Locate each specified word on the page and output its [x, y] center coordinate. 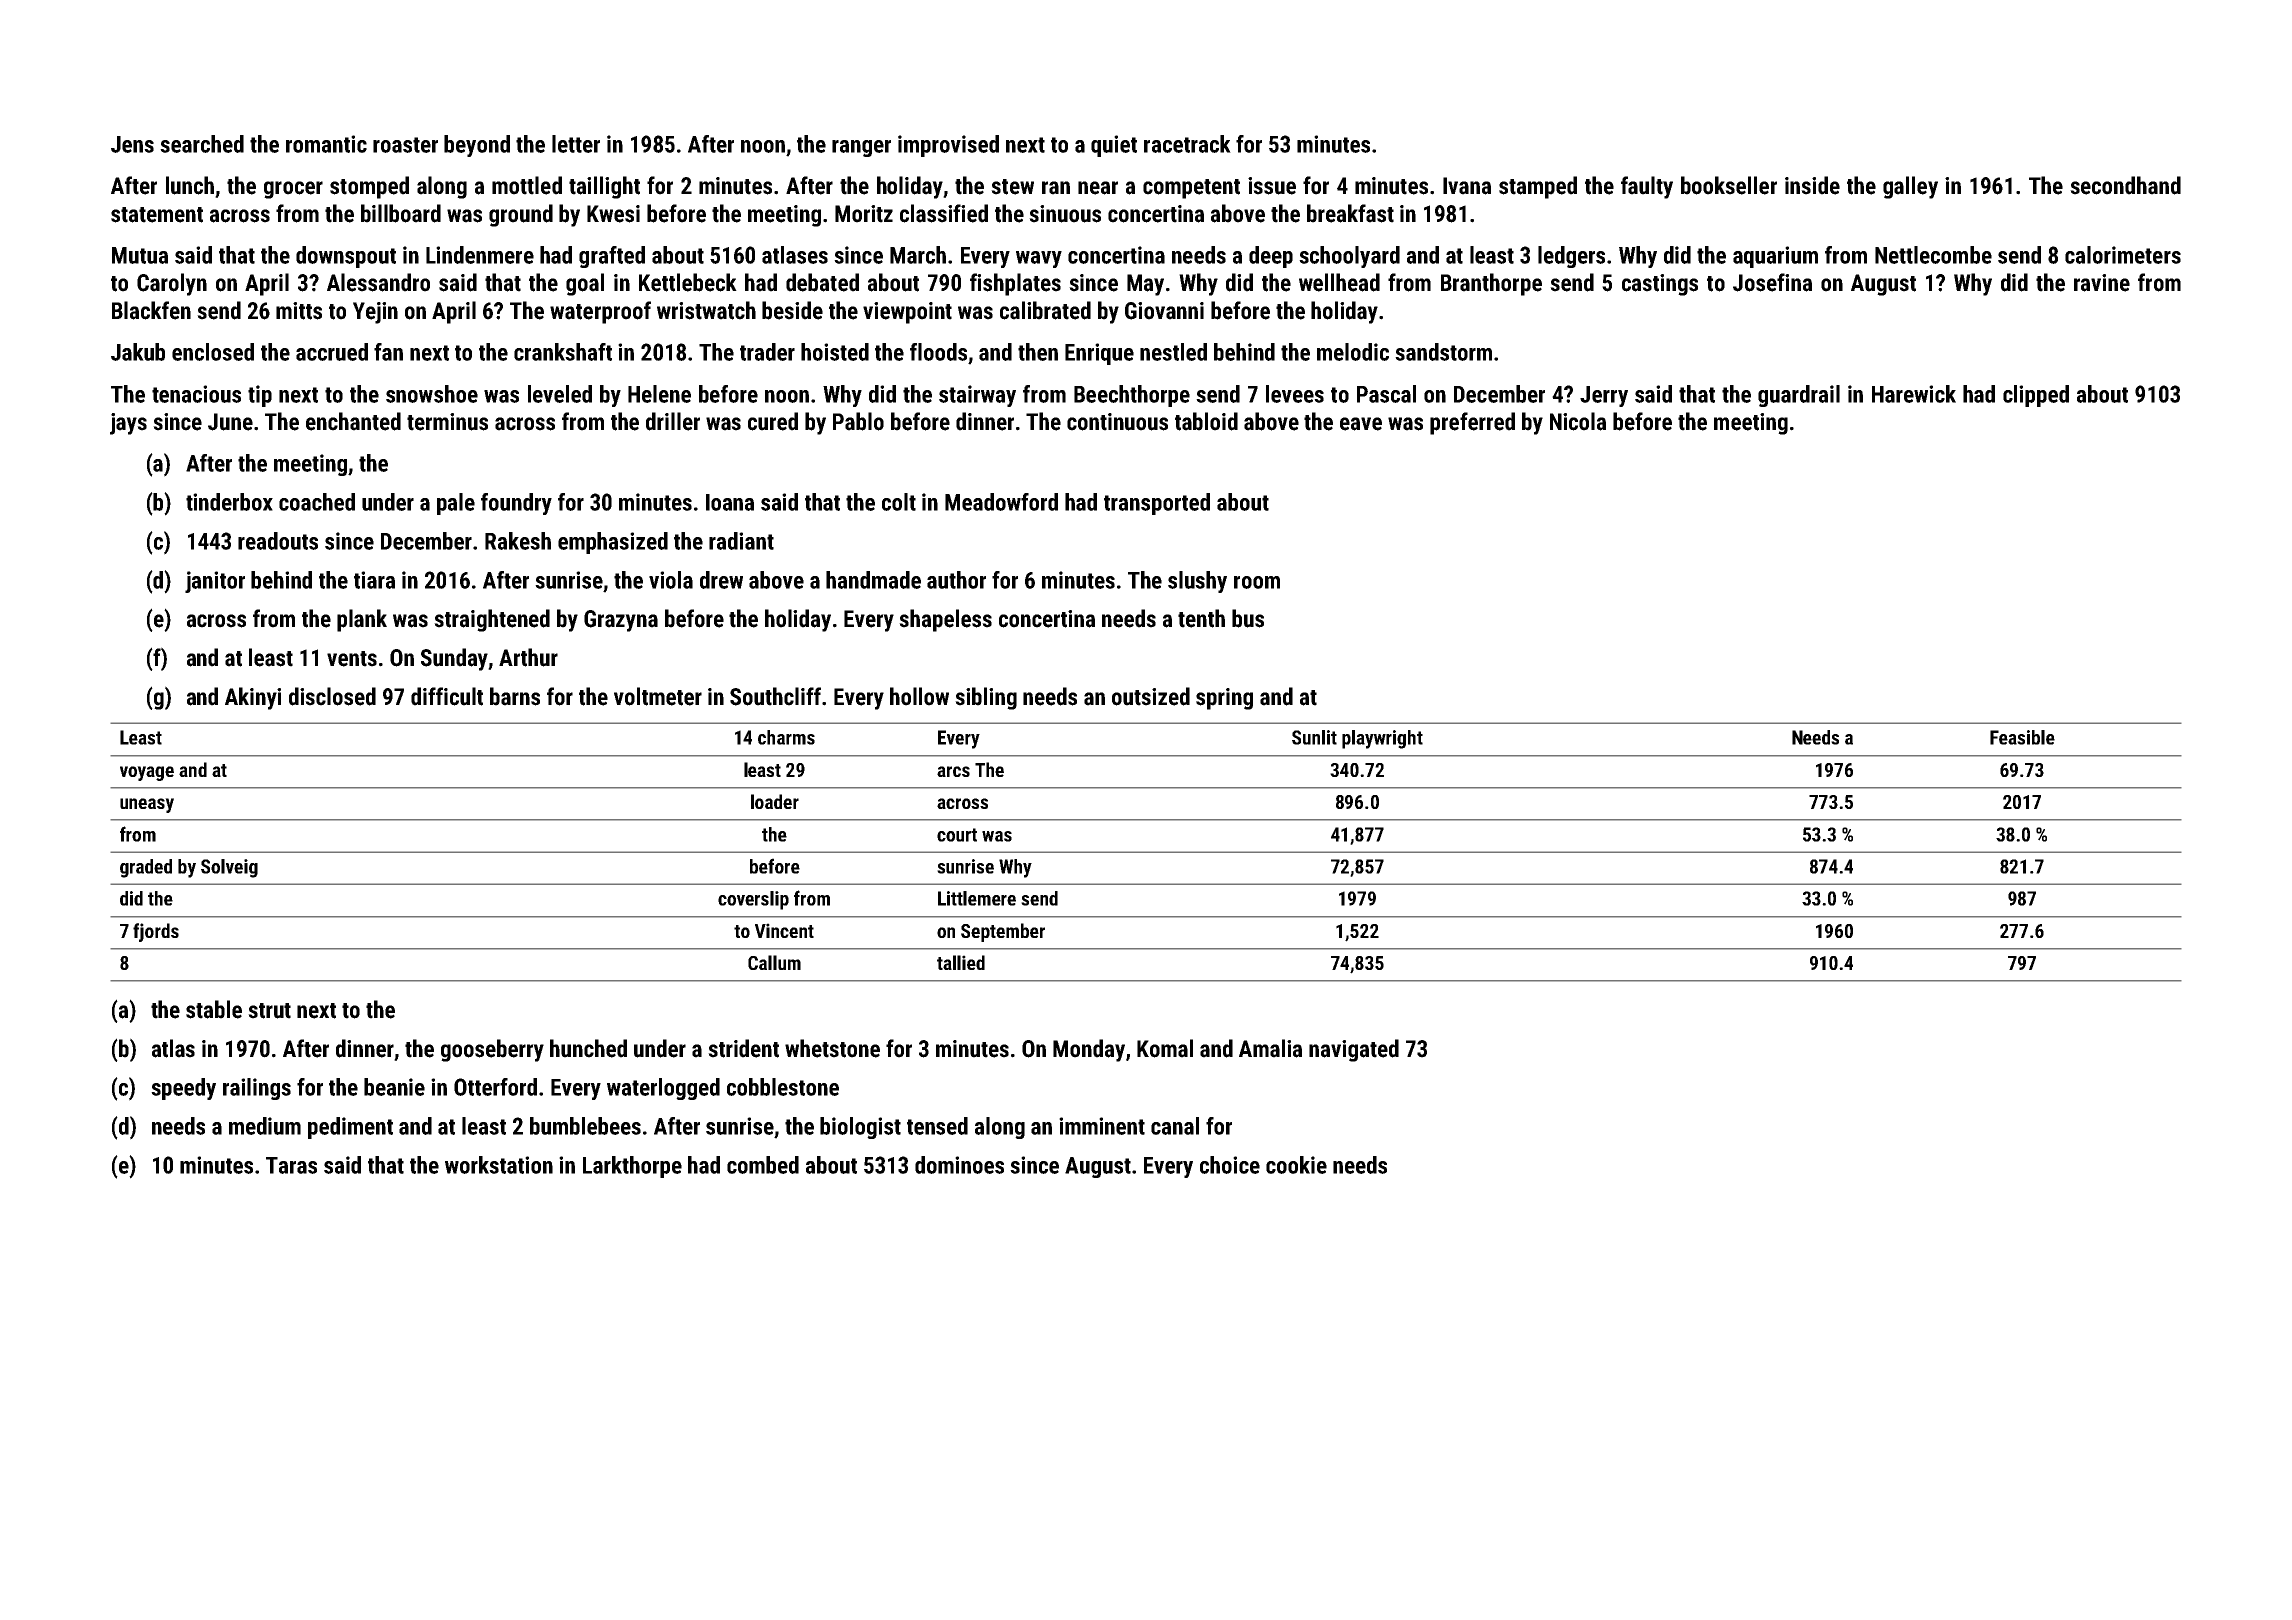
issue [1272, 186]
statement [157, 215]
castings [1660, 285]
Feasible [2022, 737]
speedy [183, 1089]
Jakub [138, 352]
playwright [1382, 739]
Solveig [229, 868]
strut [269, 1011]
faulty [1647, 187]
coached [317, 502]
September [1003, 932]
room [1257, 582]
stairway [977, 396]
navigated [1354, 1050]
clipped [2036, 396]
